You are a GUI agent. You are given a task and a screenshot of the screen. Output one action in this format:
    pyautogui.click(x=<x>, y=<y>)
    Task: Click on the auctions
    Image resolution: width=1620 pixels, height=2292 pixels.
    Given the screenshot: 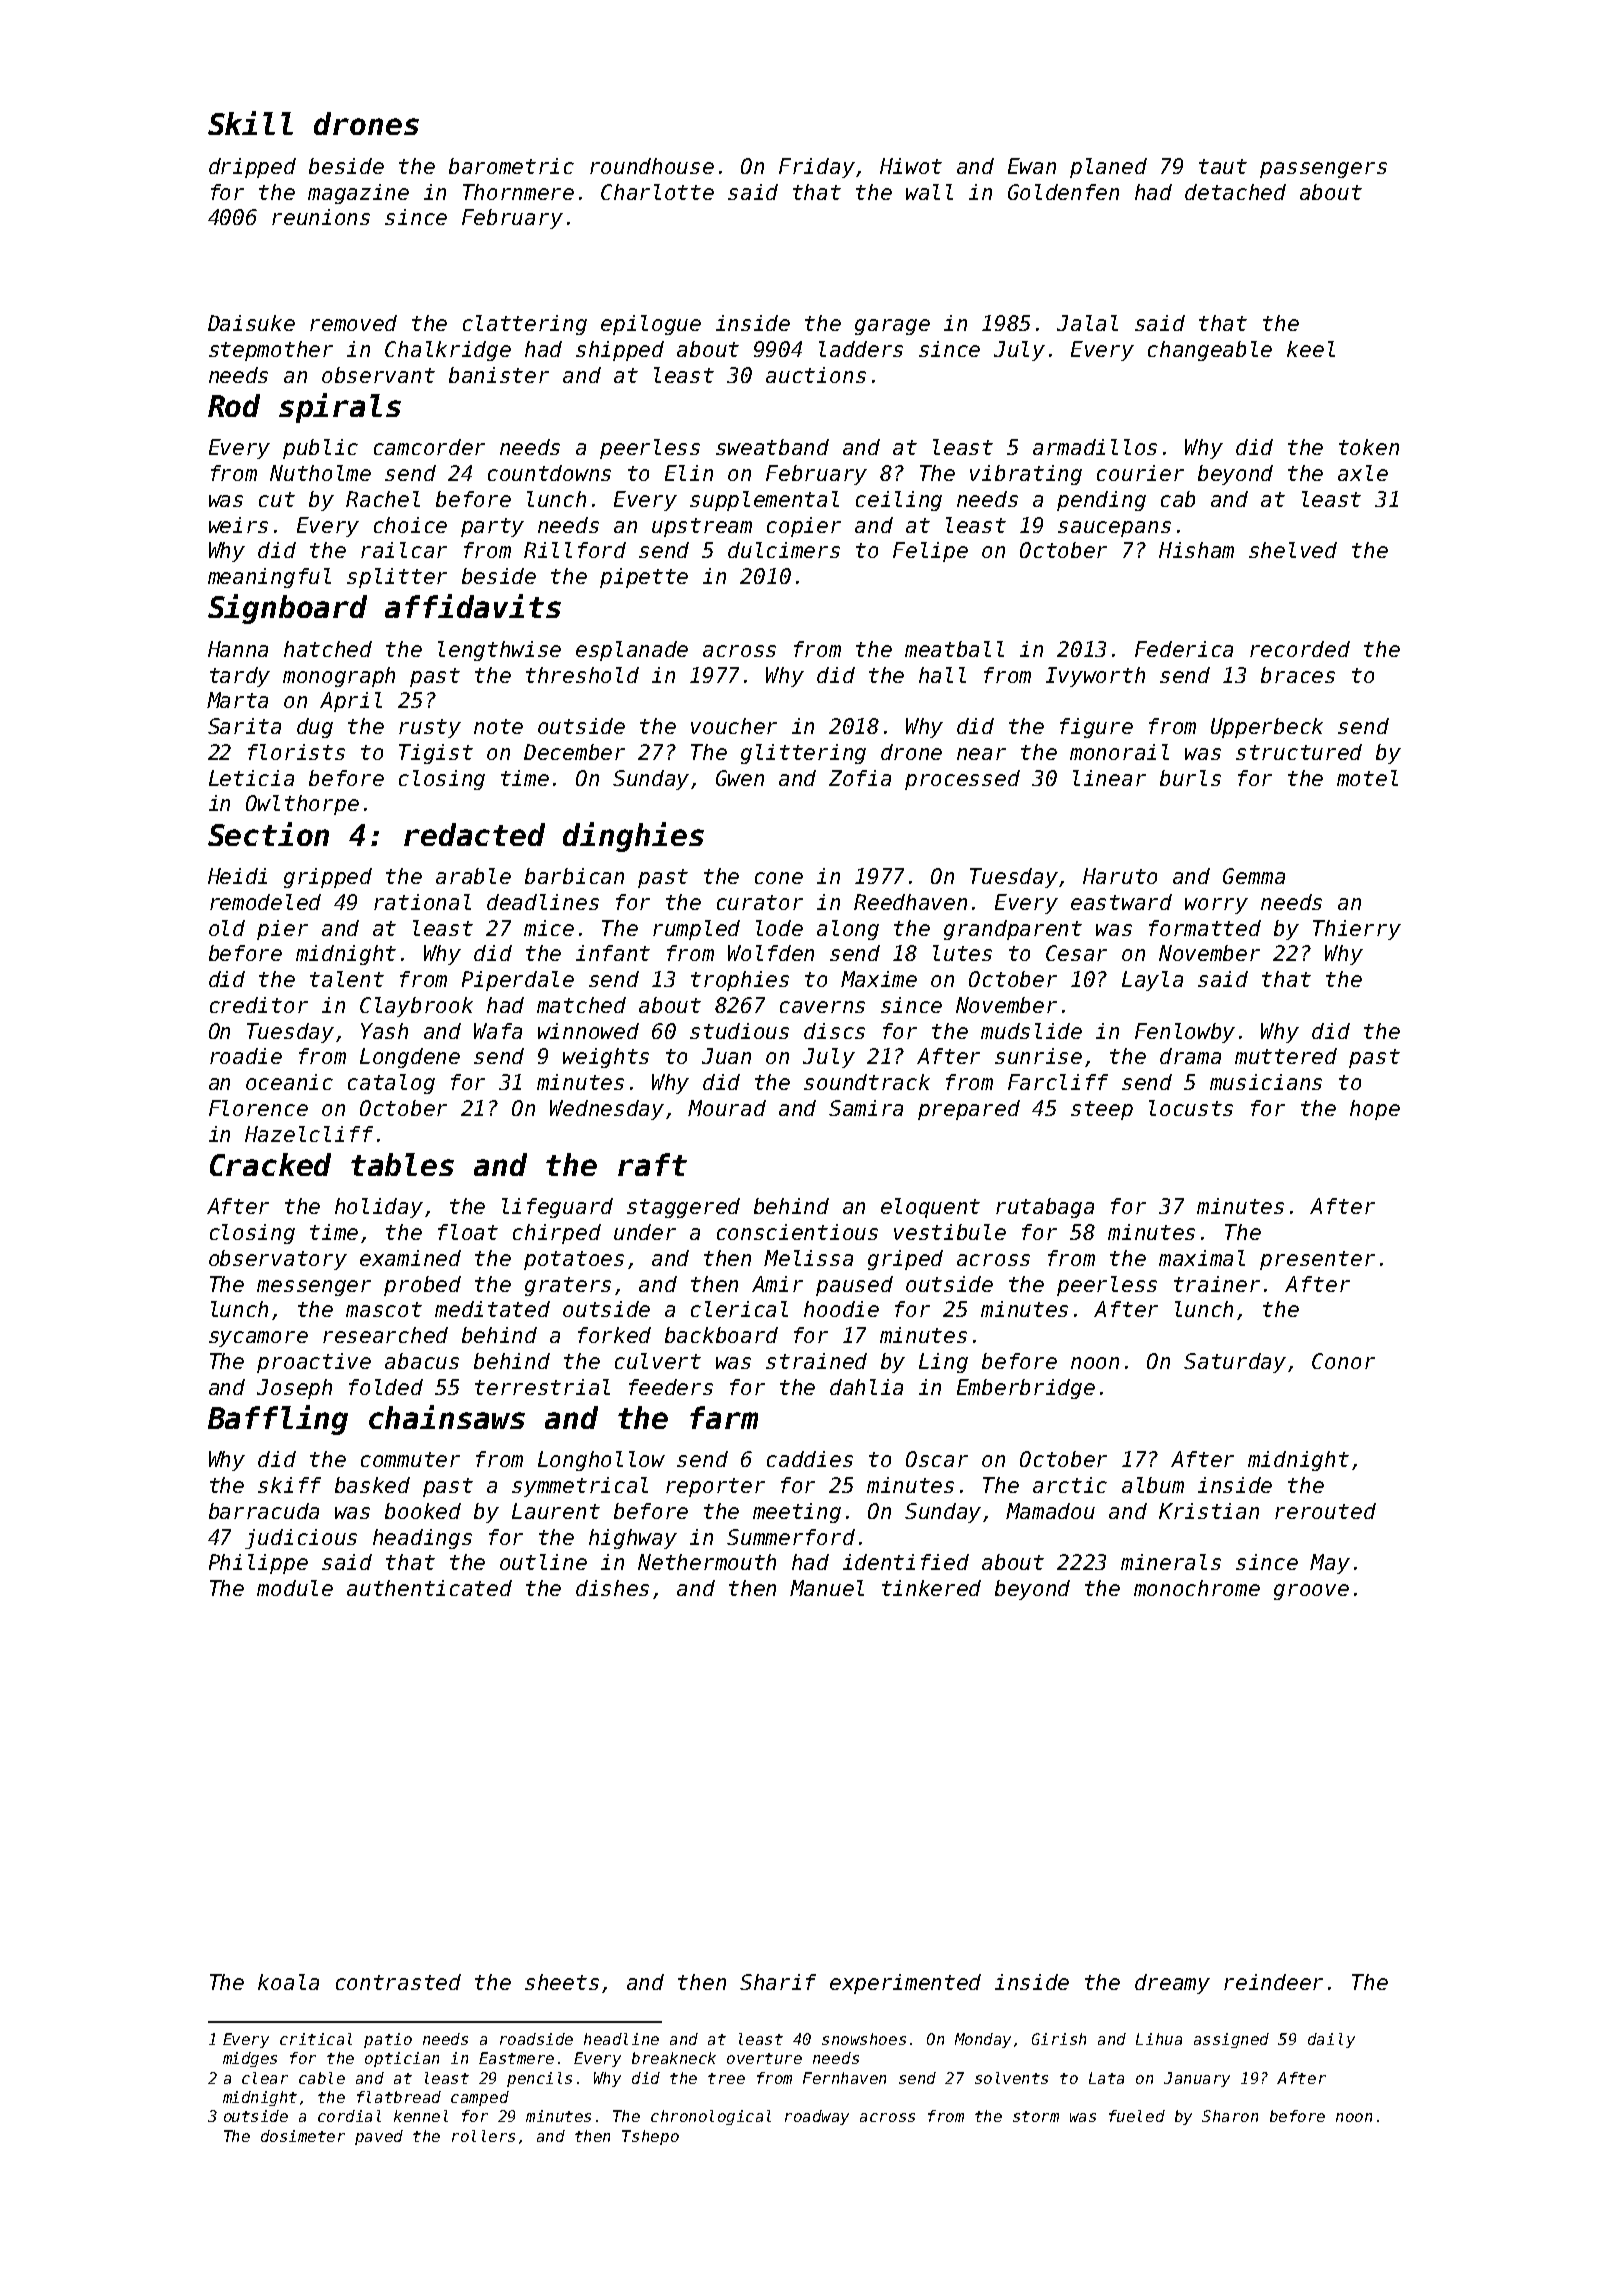 What is the action you would take?
    pyautogui.click(x=816, y=375)
